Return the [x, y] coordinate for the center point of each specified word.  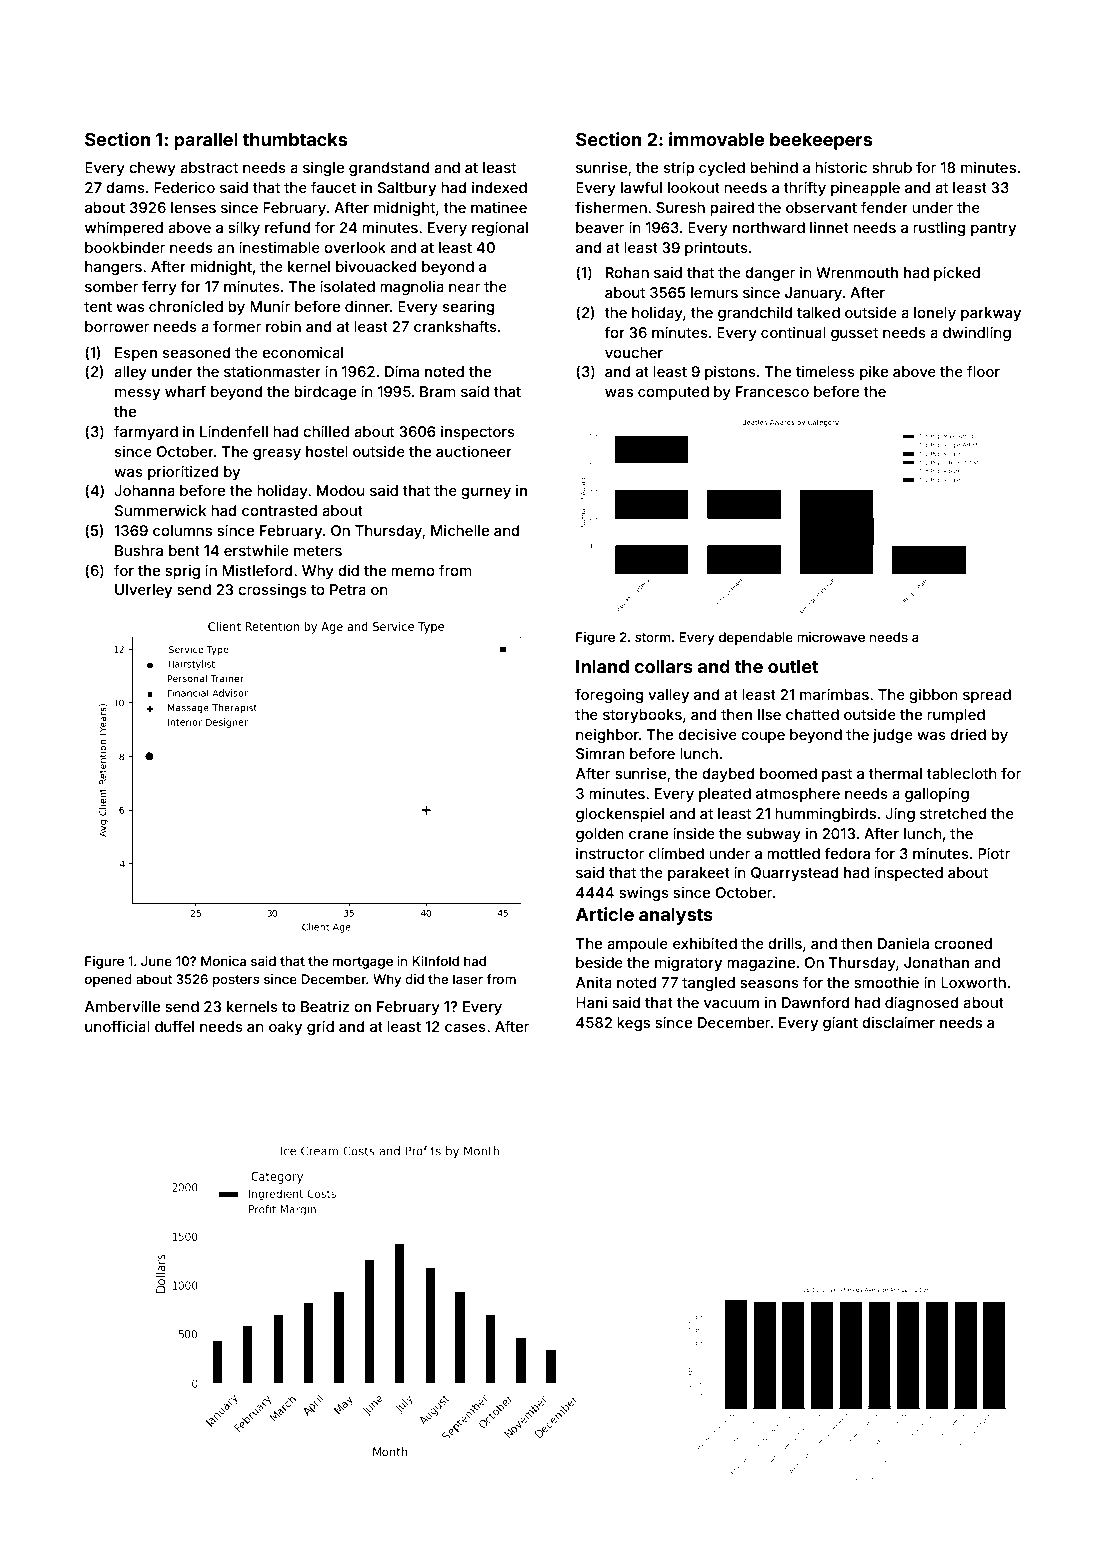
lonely [935, 314]
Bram [438, 391]
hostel [327, 451]
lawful [641, 187]
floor [983, 371]
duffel [174, 1026]
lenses [193, 207]
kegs [633, 1024]
